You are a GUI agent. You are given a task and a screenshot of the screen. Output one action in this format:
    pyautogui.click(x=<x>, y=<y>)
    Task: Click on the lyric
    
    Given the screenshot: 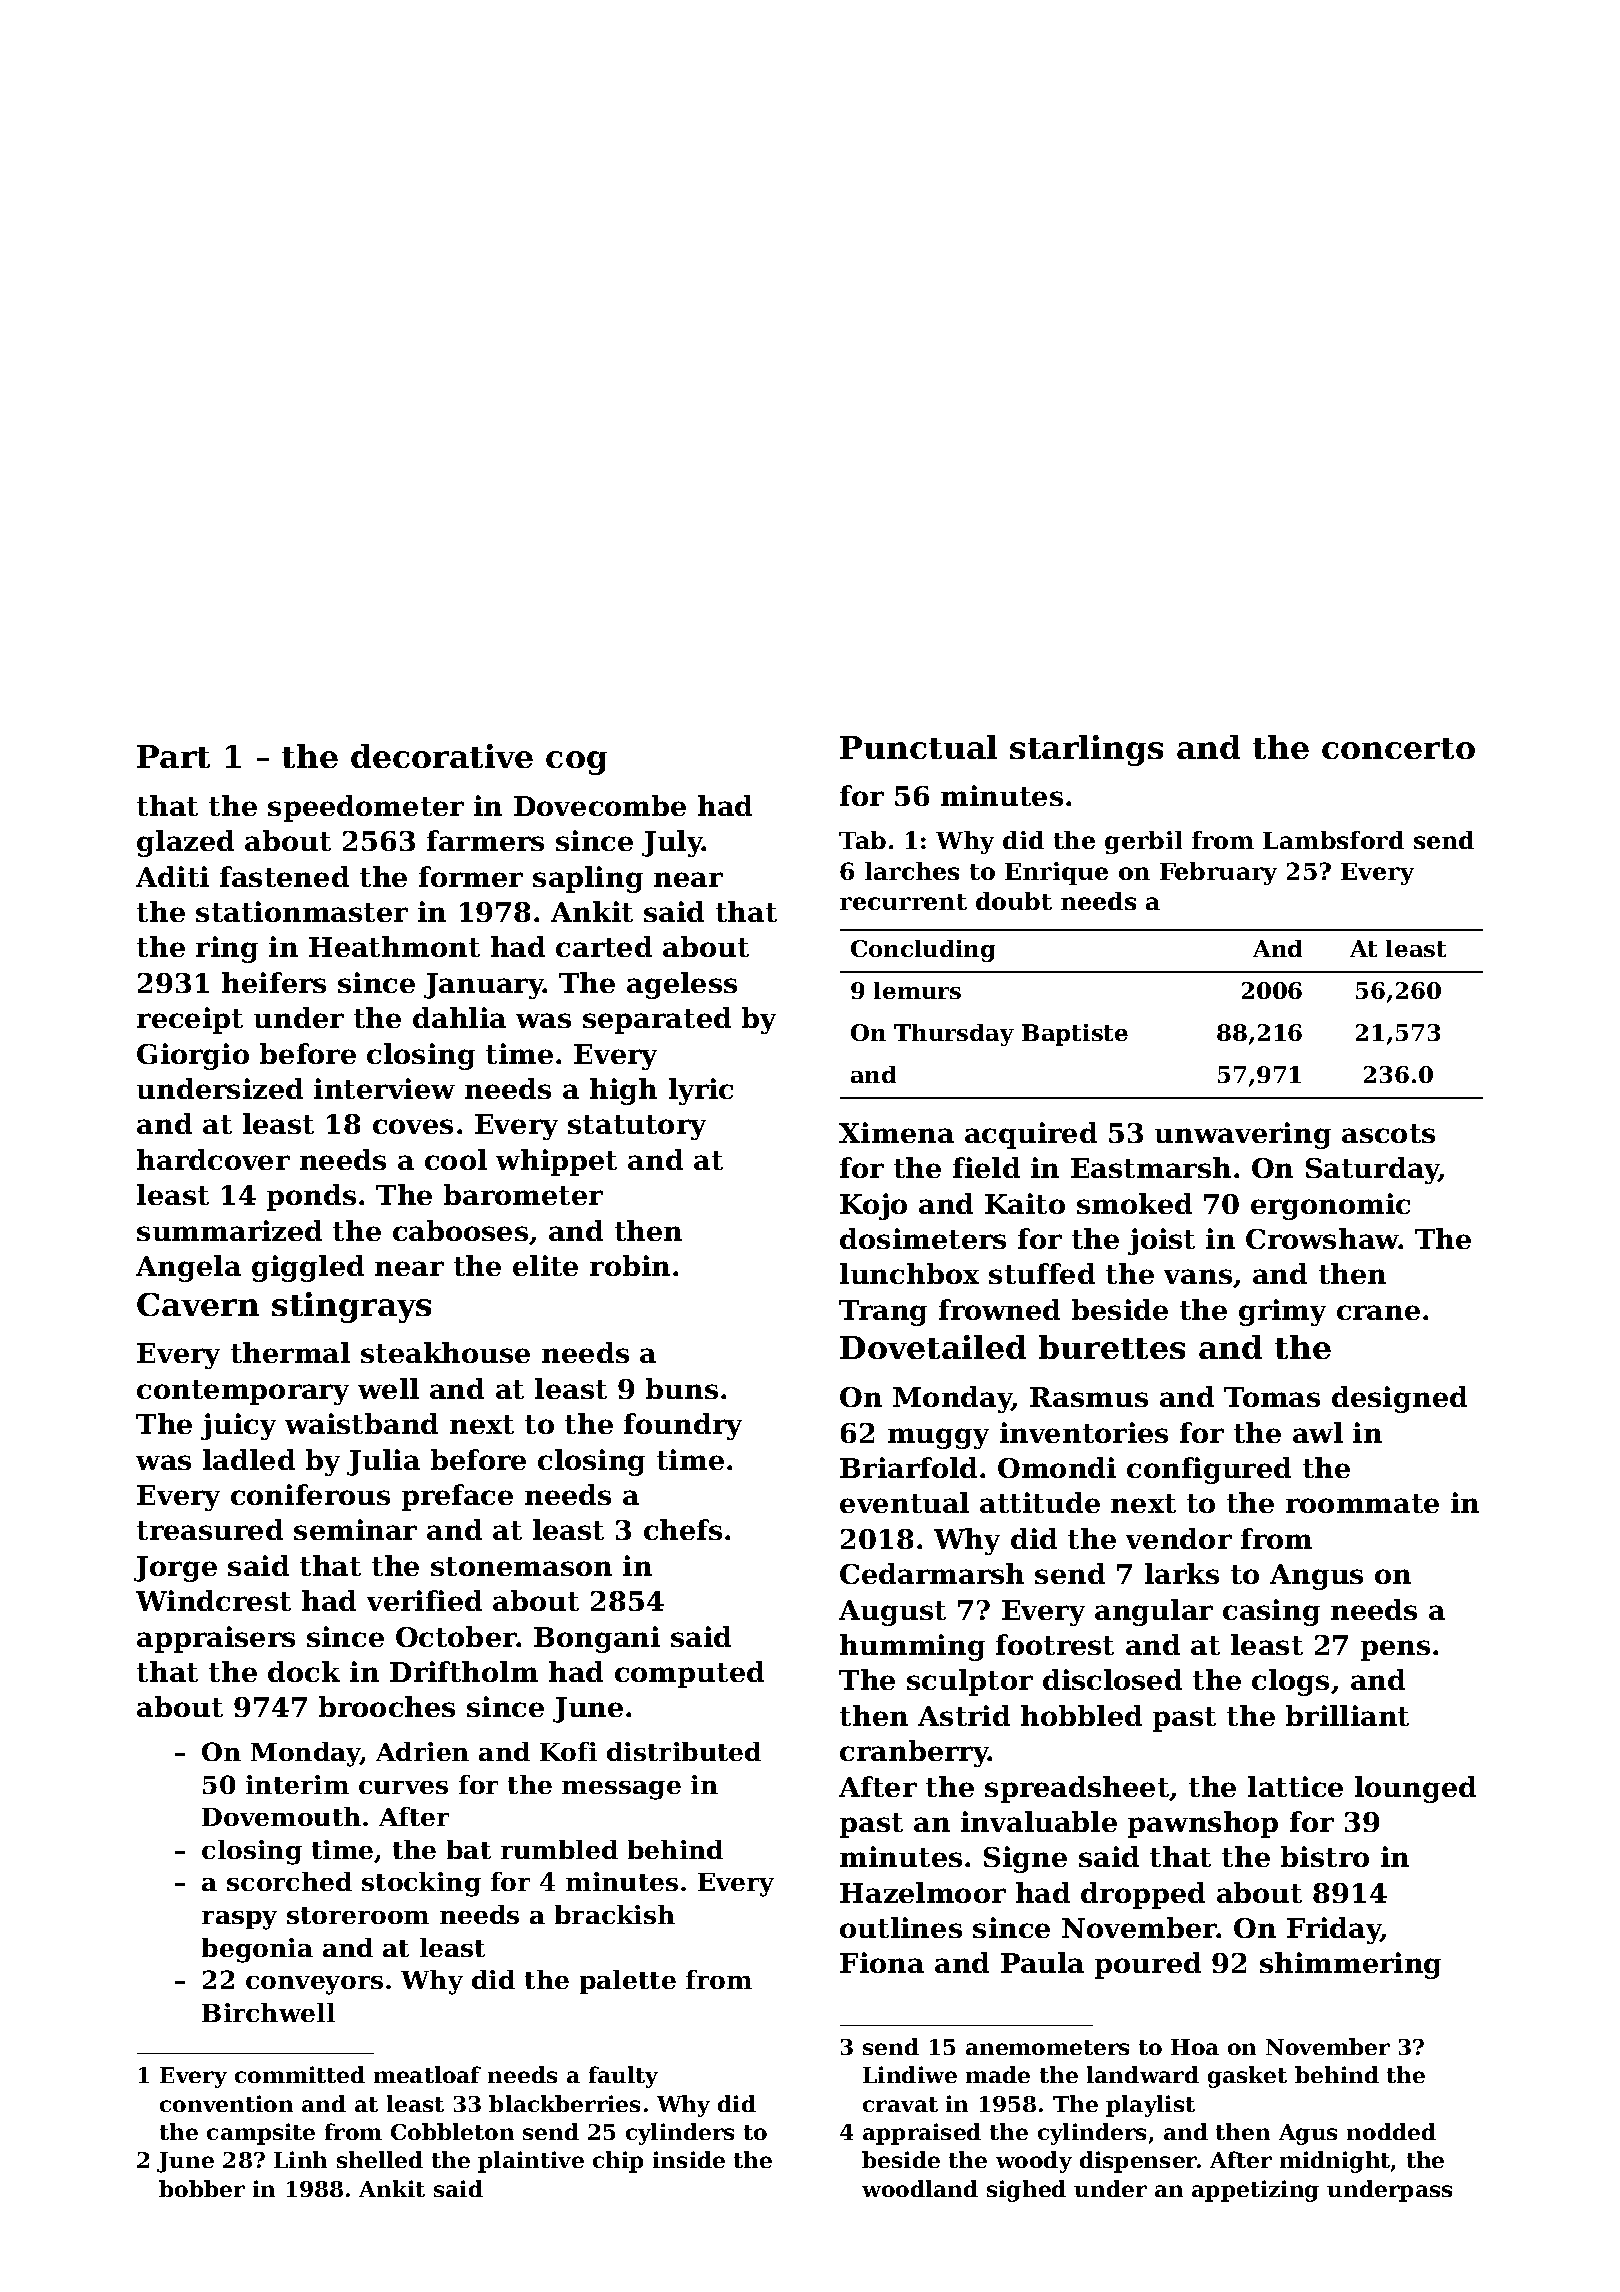 What is the action you would take?
    pyautogui.click(x=701, y=1091)
